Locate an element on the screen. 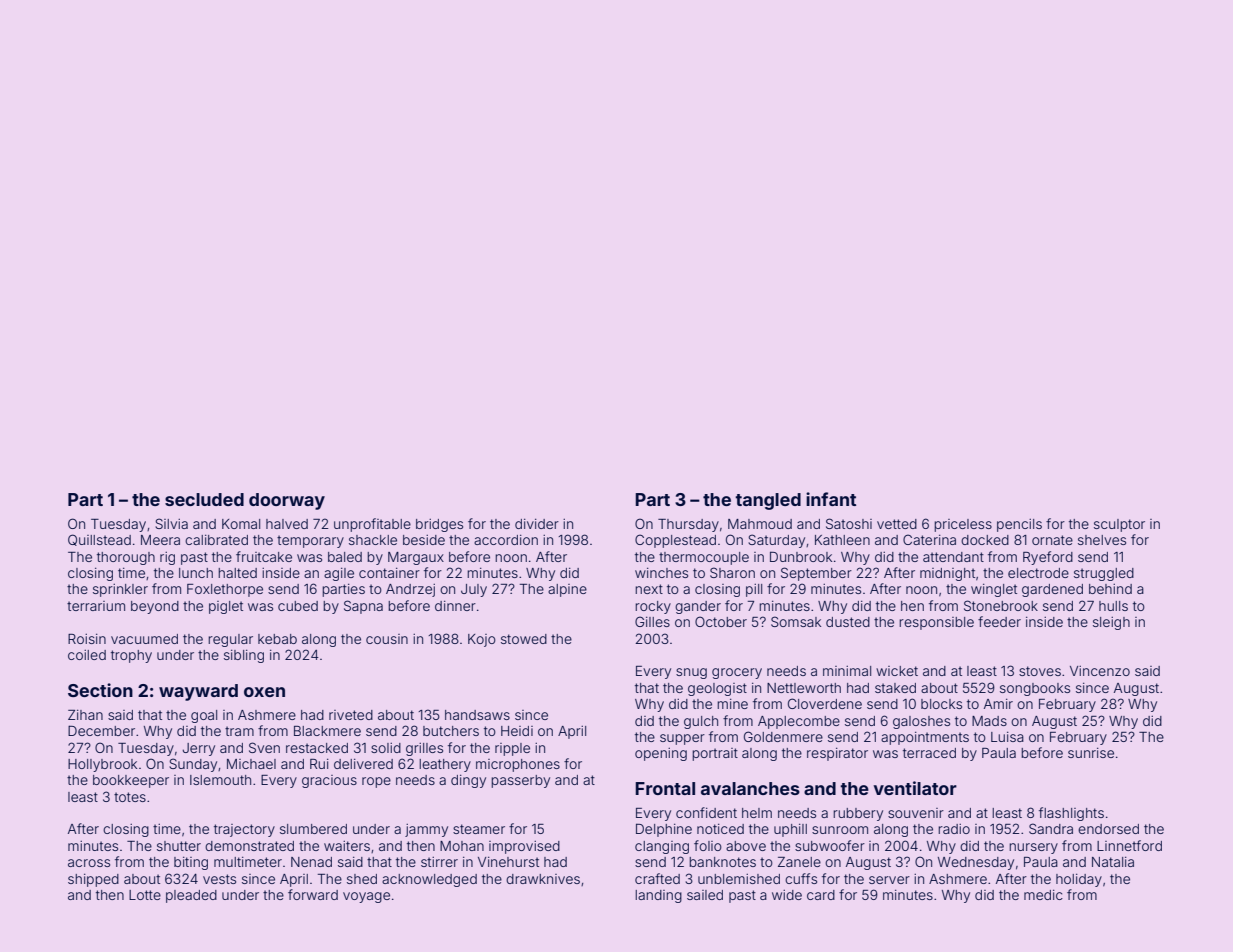 This screenshot has width=1233, height=952. thorough is located at coordinates (126, 558).
